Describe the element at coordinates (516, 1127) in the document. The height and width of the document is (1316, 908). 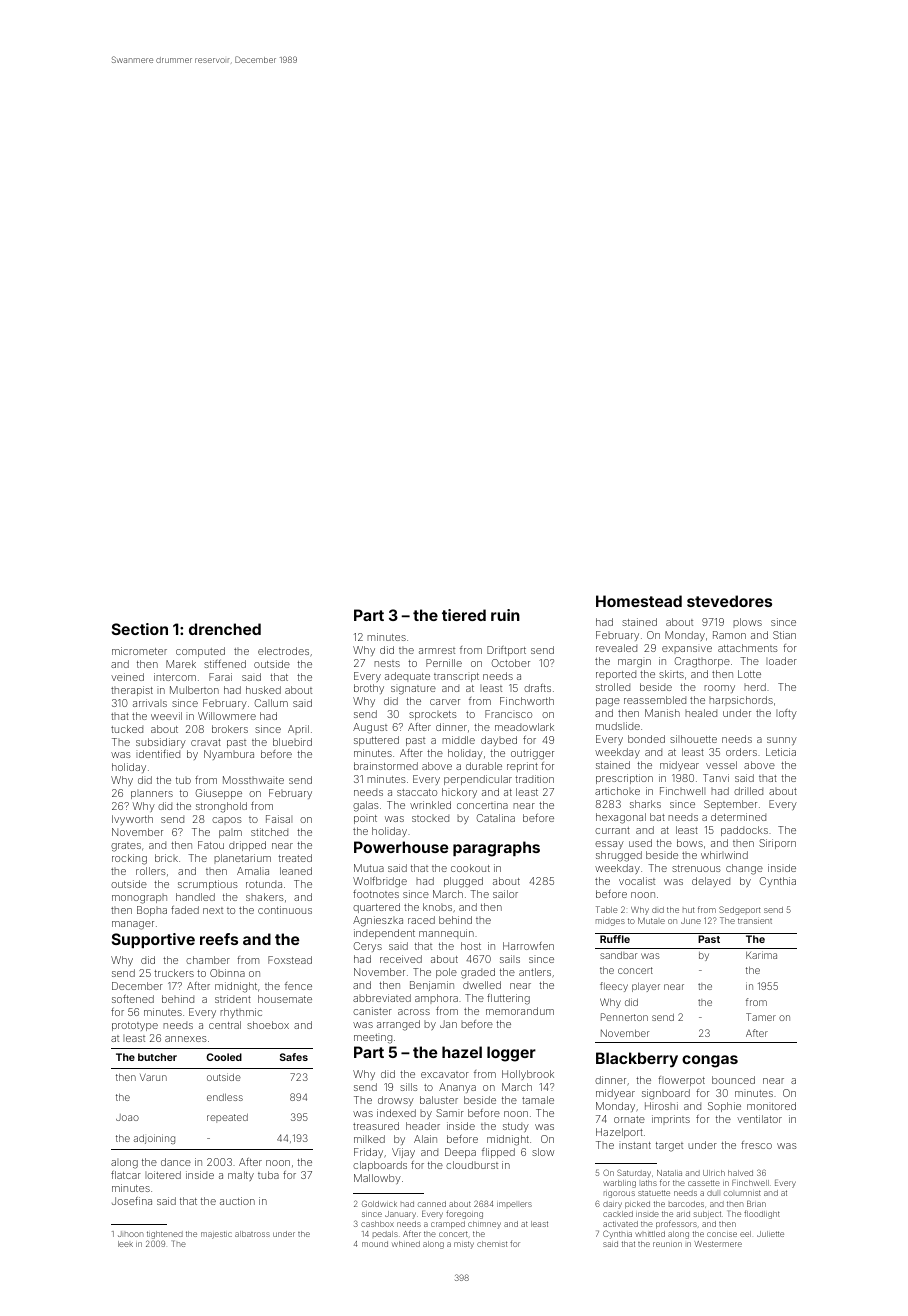
I see `study` at that location.
